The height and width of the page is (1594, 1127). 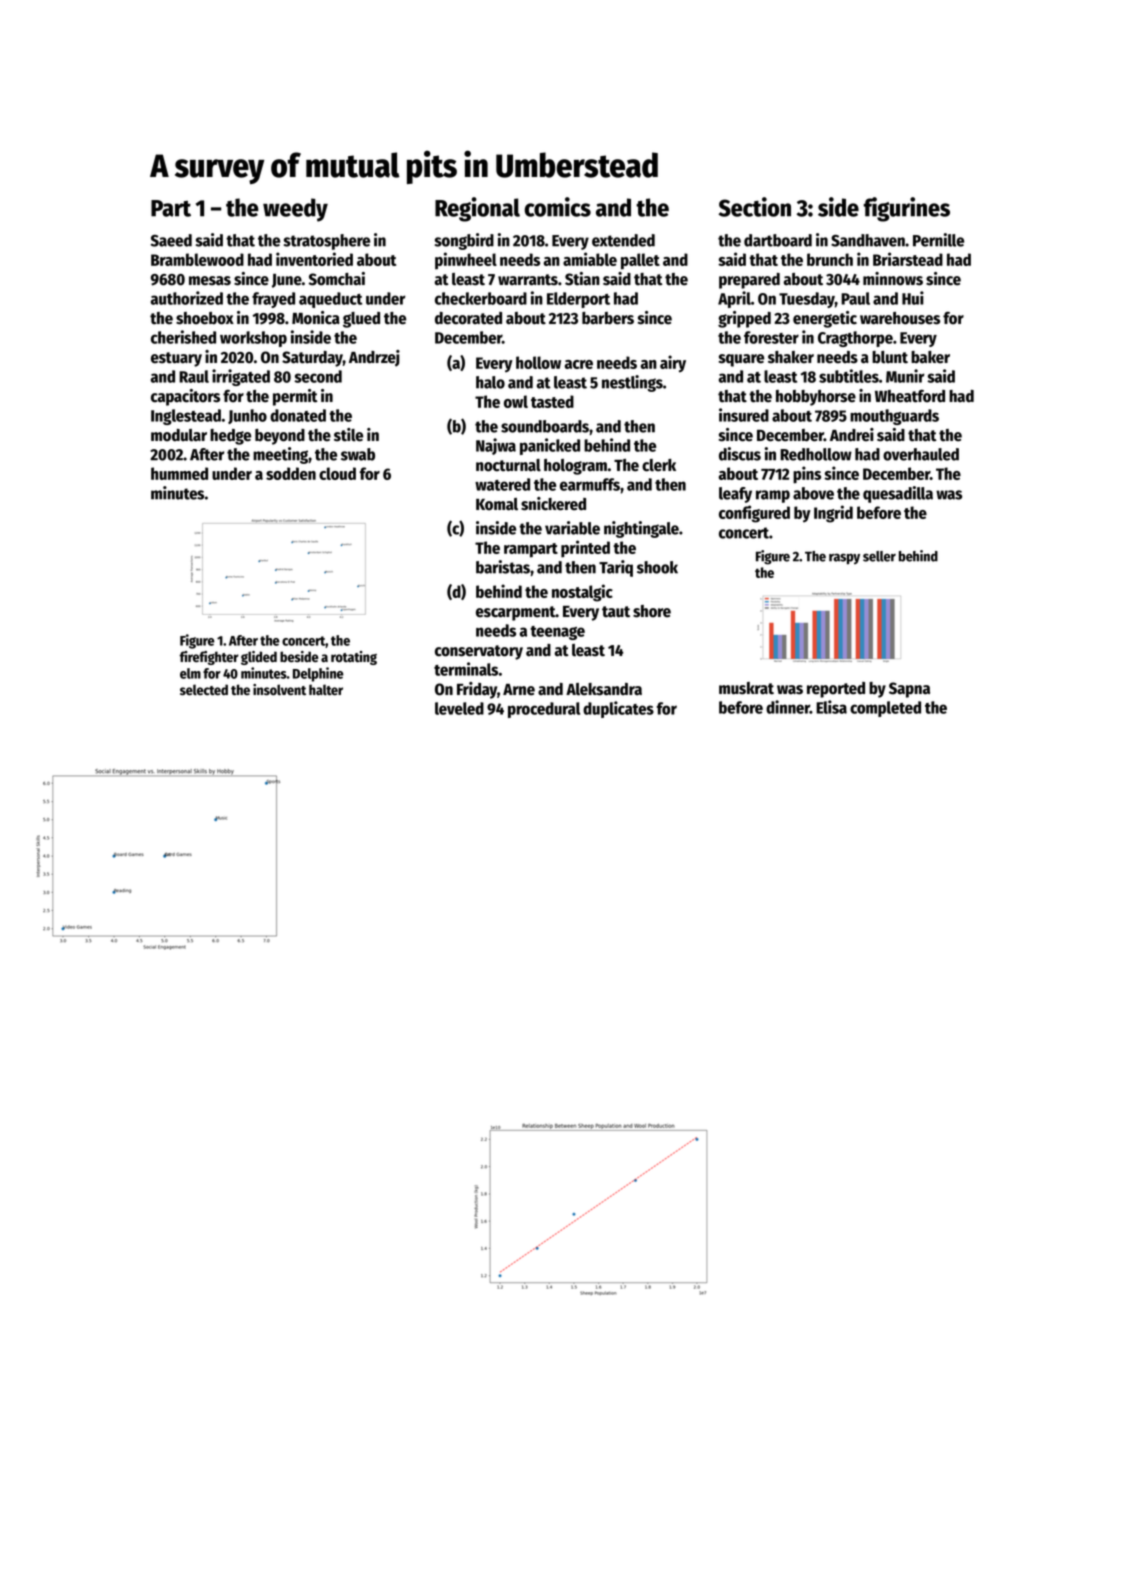 What do you see at coordinates (179, 473) in the page?
I see `hummed` at bounding box center [179, 473].
